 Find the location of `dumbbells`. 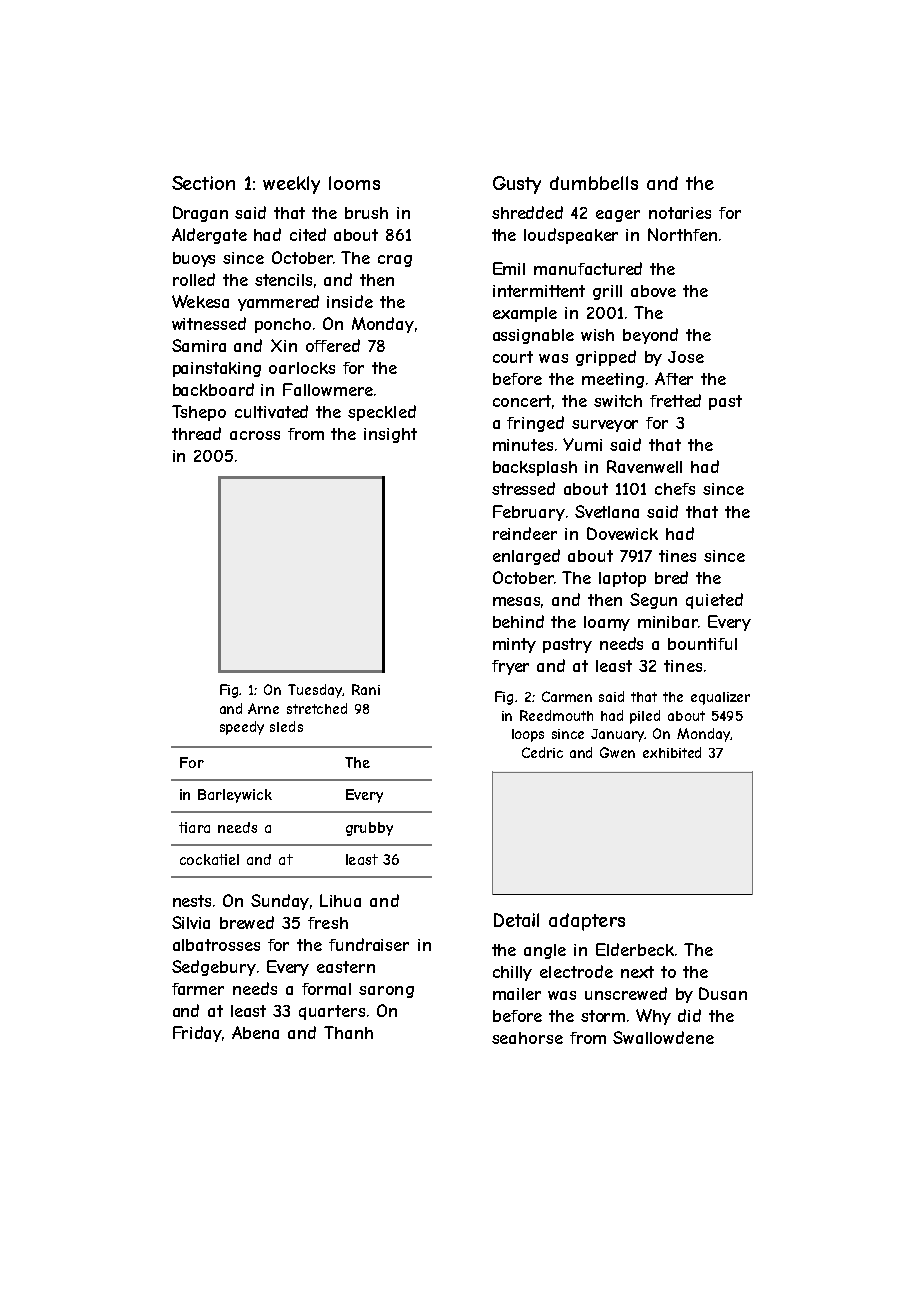

dumbbells is located at coordinates (594, 183).
